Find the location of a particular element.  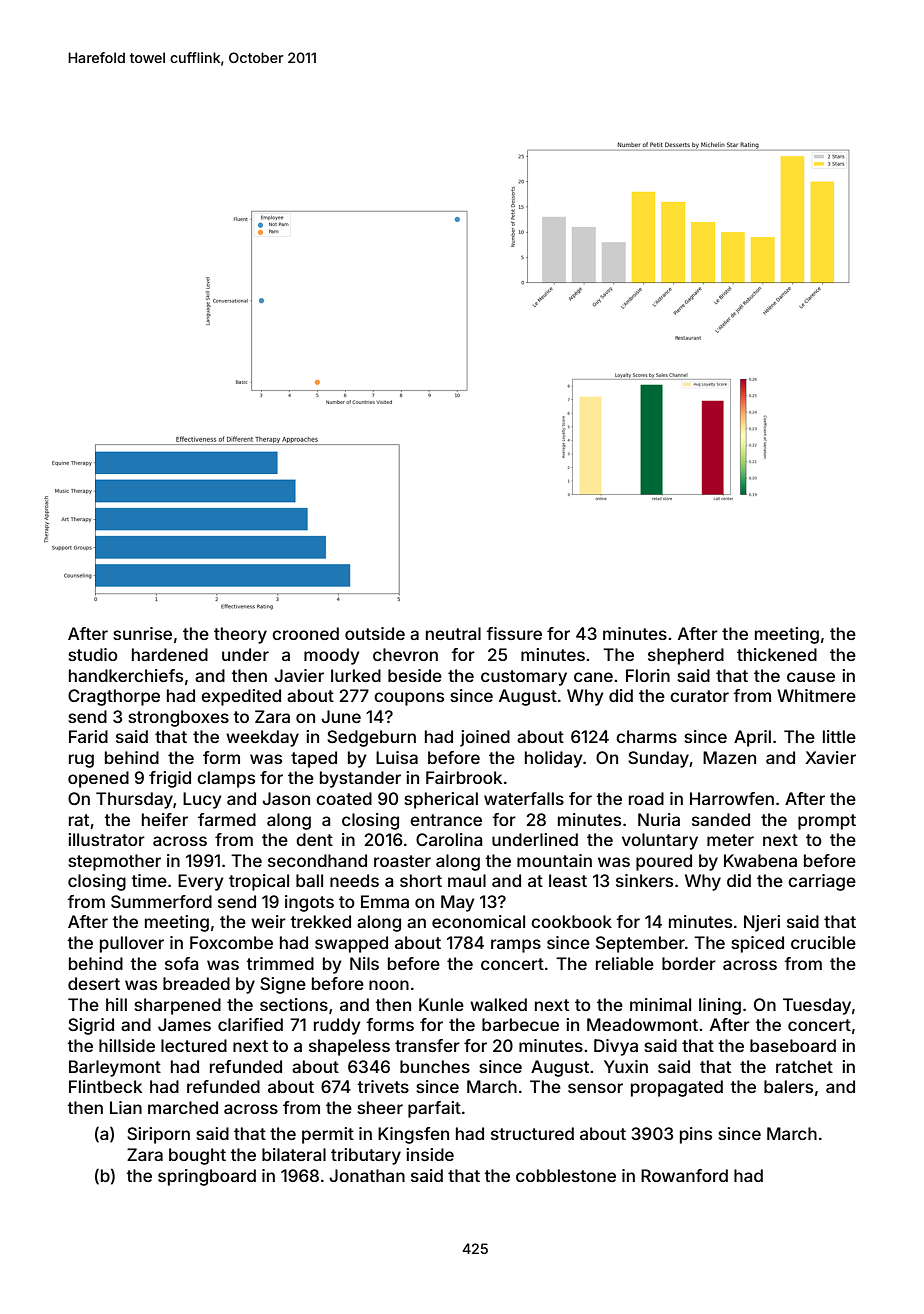

holiday is located at coordinates (553, 759).
